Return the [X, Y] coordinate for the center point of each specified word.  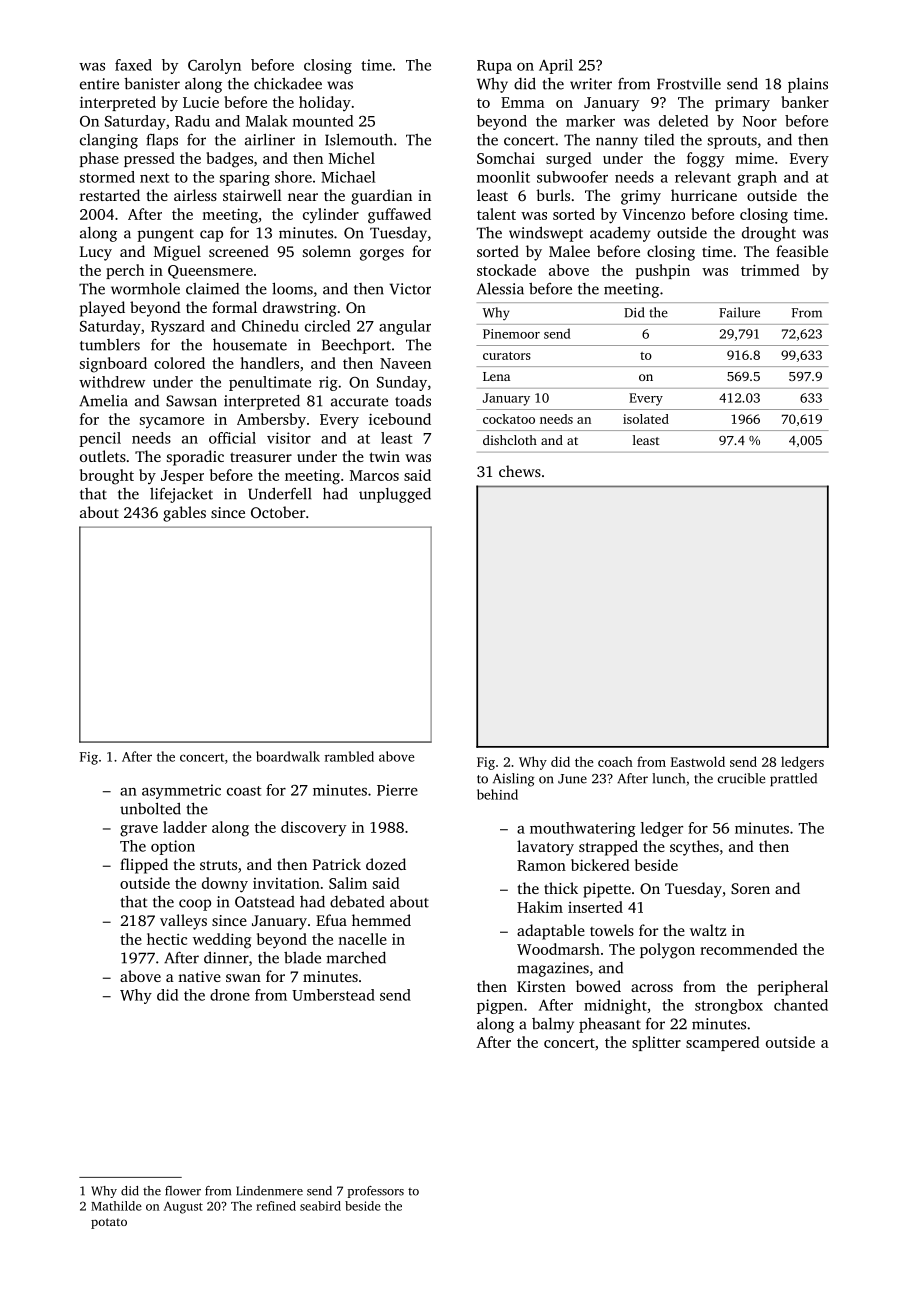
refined [276, 1206]
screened [239, 251]
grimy [641, 197]
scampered [723, 1043]
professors [376, 1192]
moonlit [503, 177]
